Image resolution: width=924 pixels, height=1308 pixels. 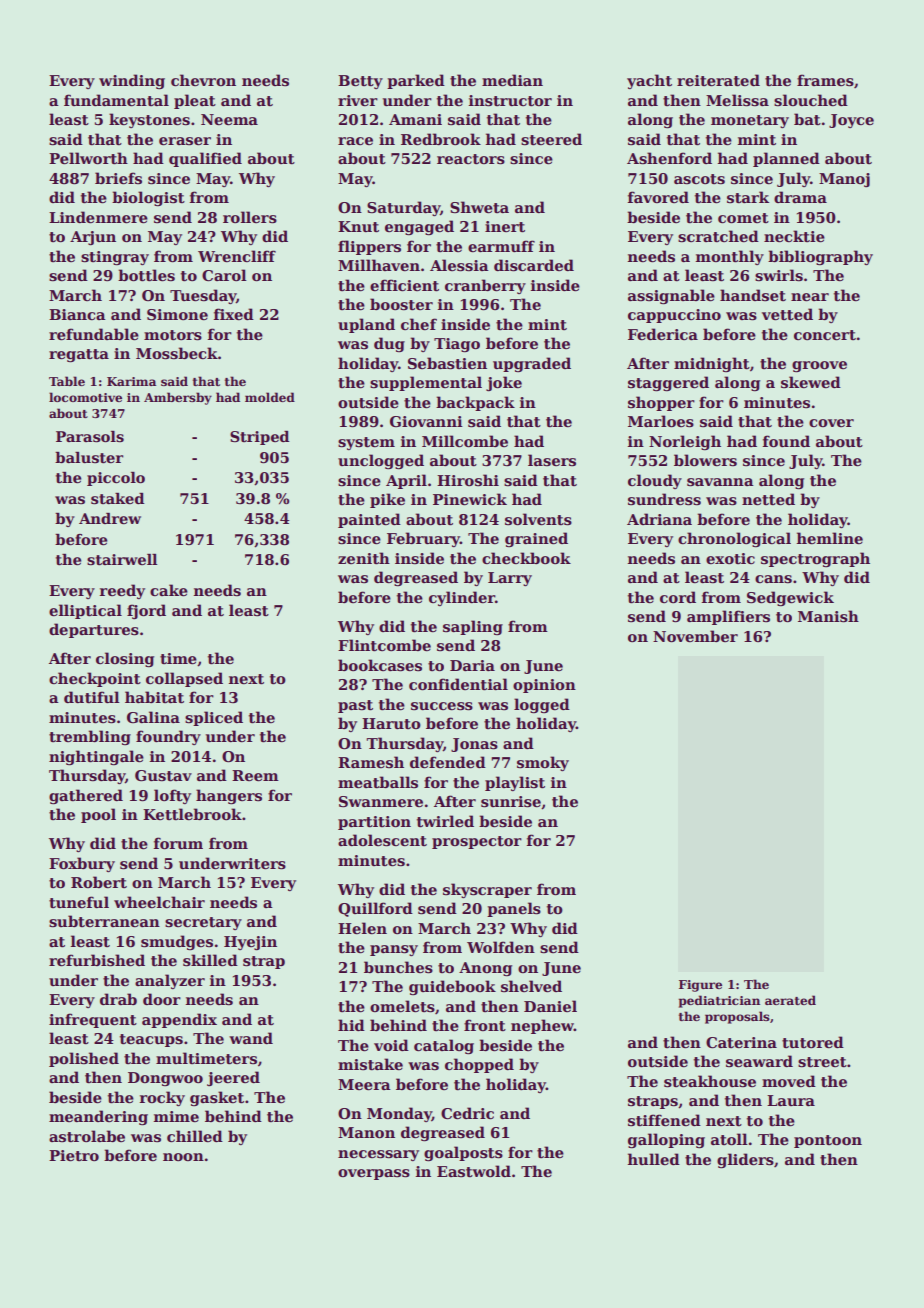 I want to click on chevron, so click(x=203, y=80).
